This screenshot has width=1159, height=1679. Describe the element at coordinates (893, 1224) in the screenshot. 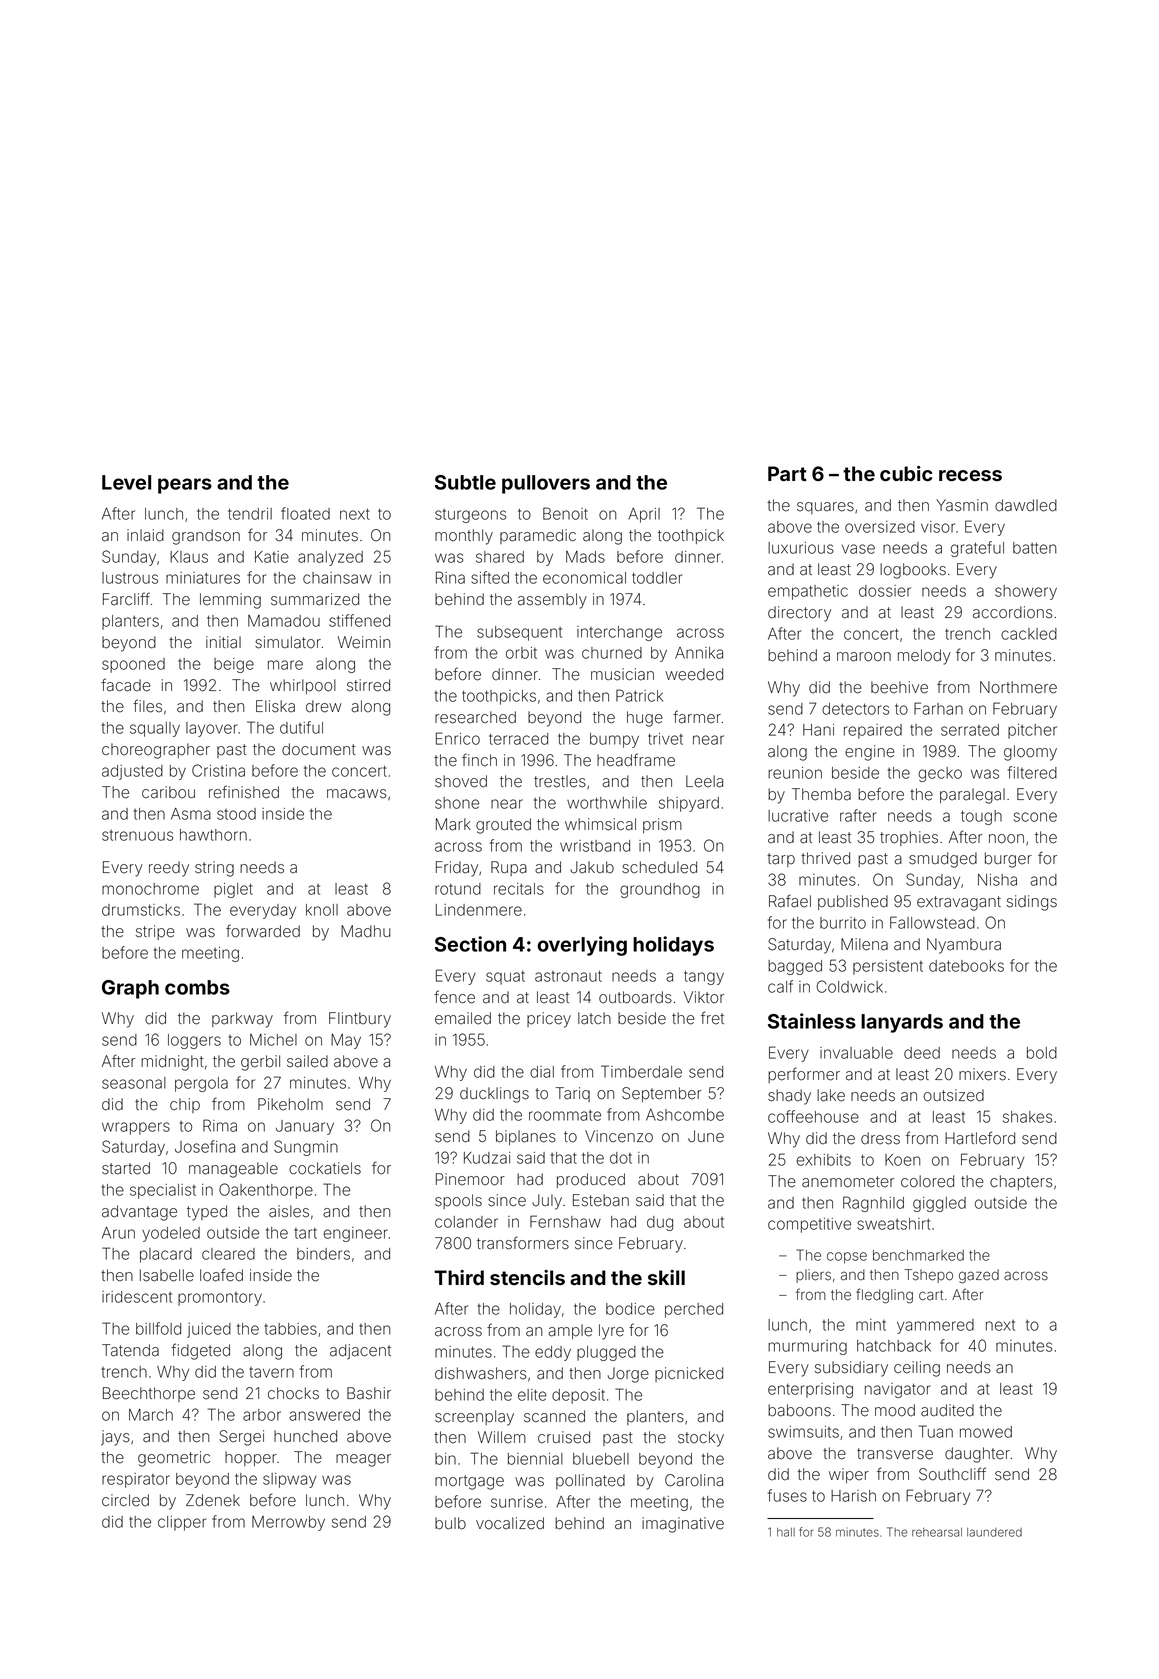

I see `sweatshirt` at that location.
